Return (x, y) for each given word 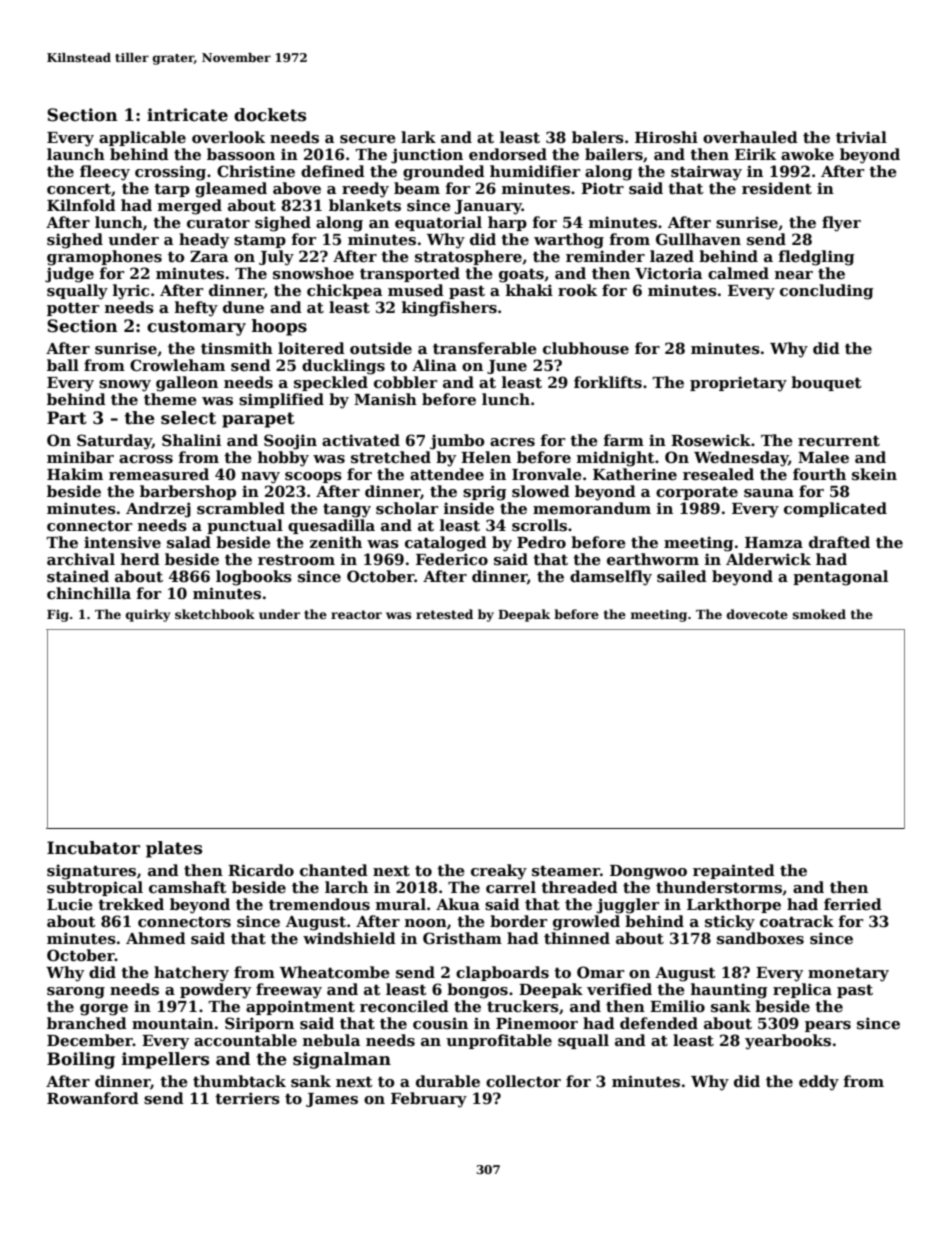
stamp (260, 241)
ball (63, 365)
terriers (247, 1098)
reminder (605, 256)
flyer (841, 224)
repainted (734, 871)
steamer (566, 871)
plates (174, 849)
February (429, 1100)
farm (624, 440)
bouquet (826, 383)
